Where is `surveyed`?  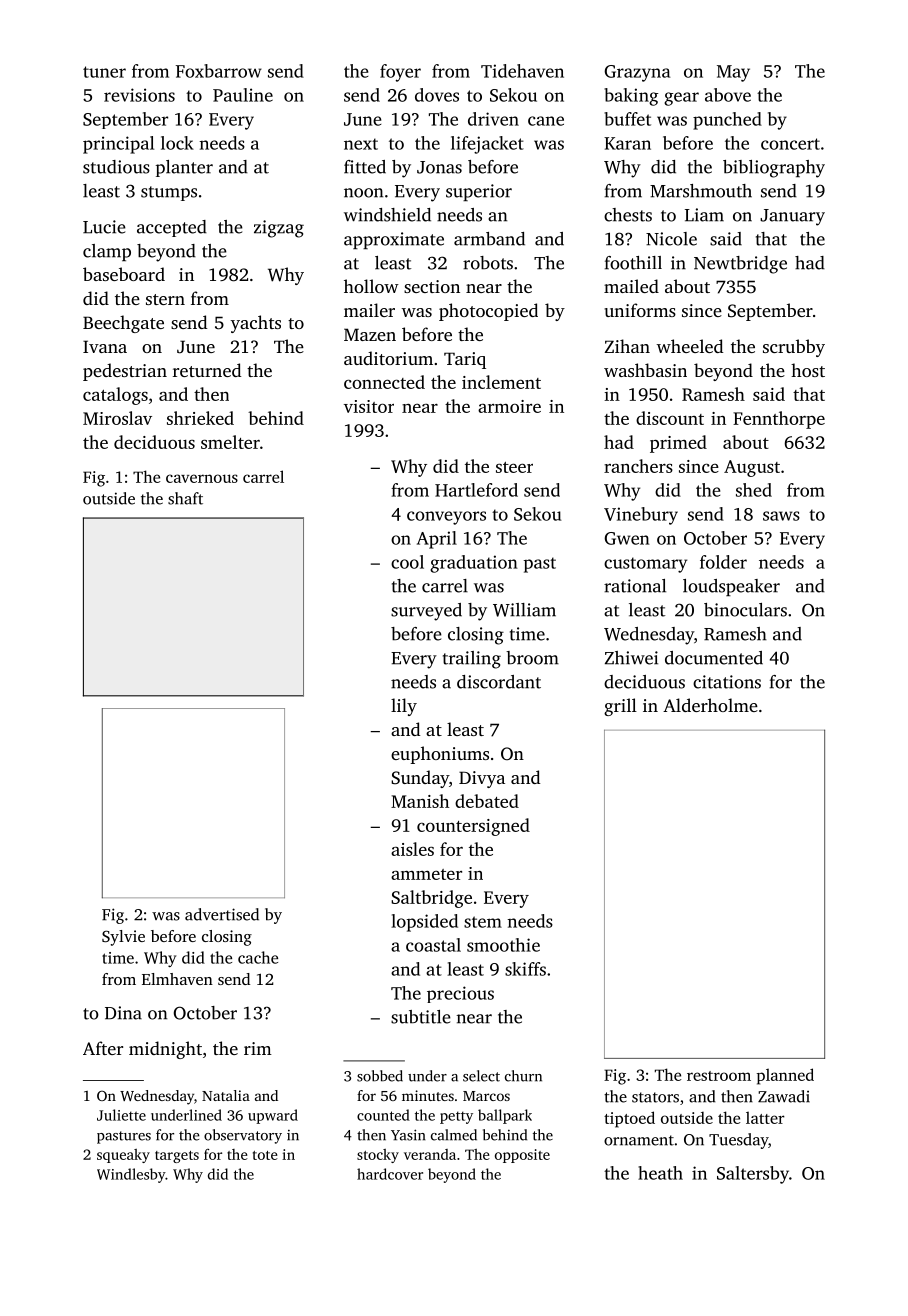 surveyed is located at coordinates (426, 612).
